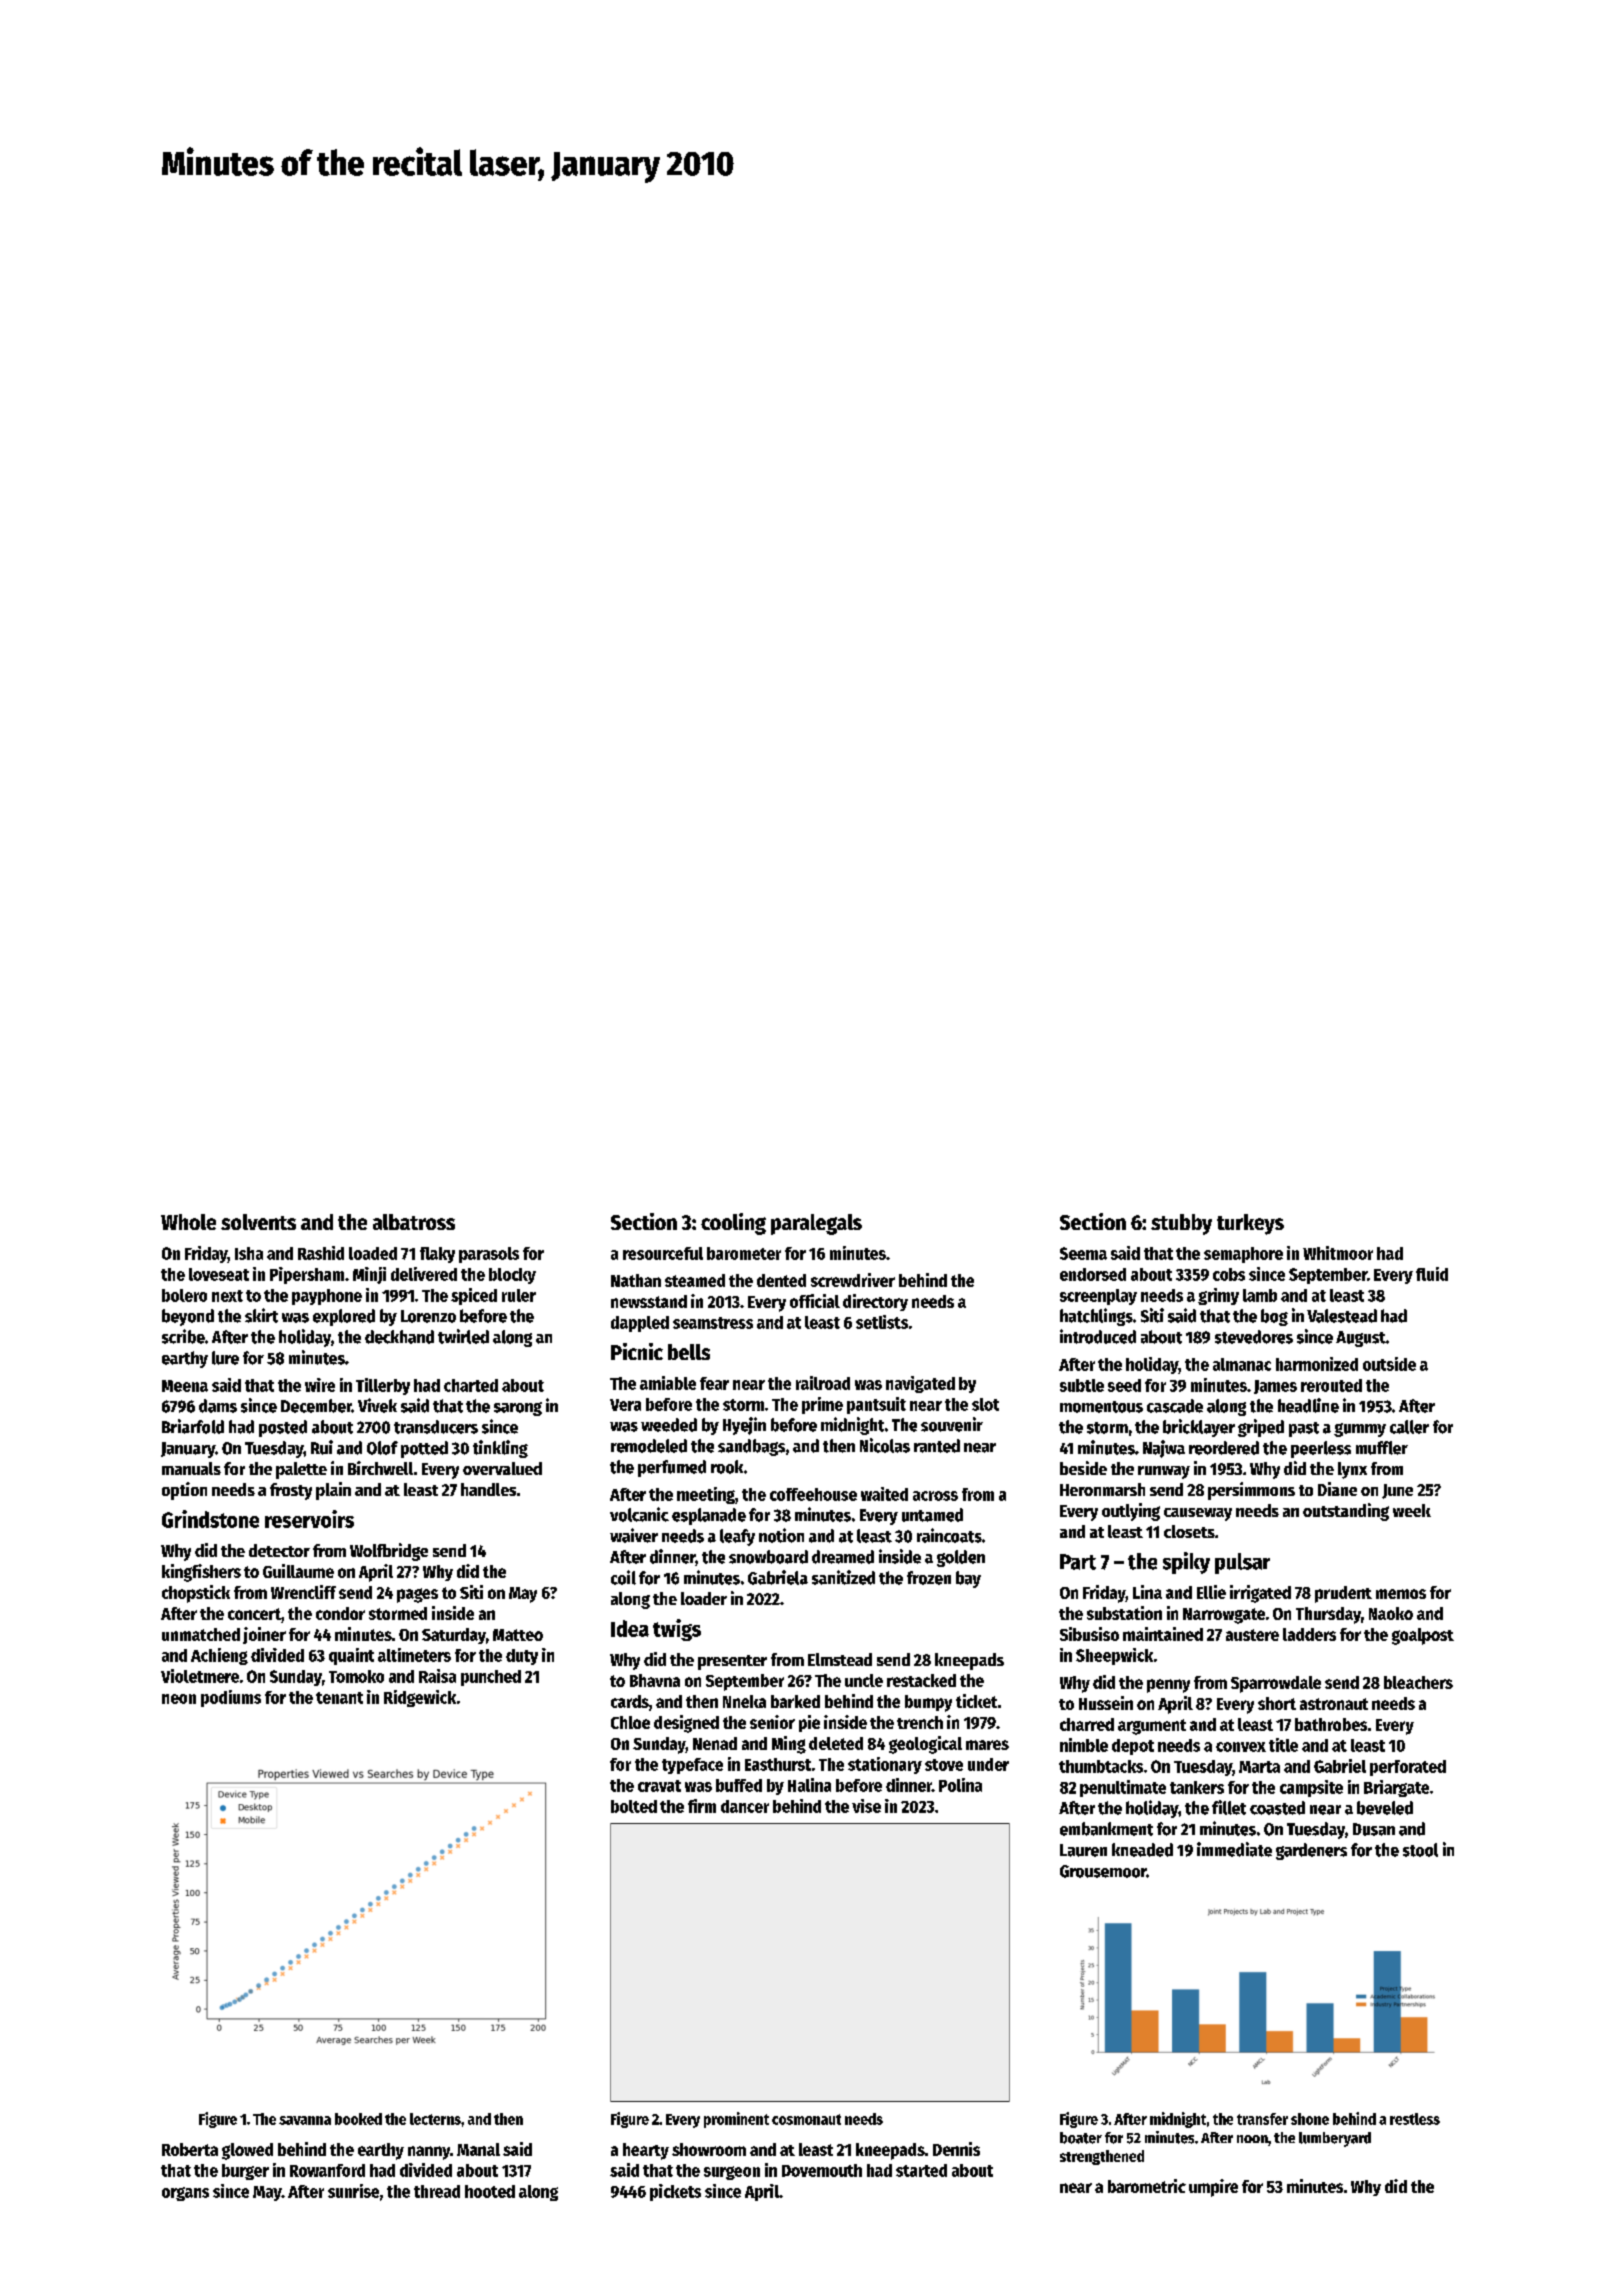 This page has width=1620, height=2292. I want to click on firm, so click(702, 1806).
